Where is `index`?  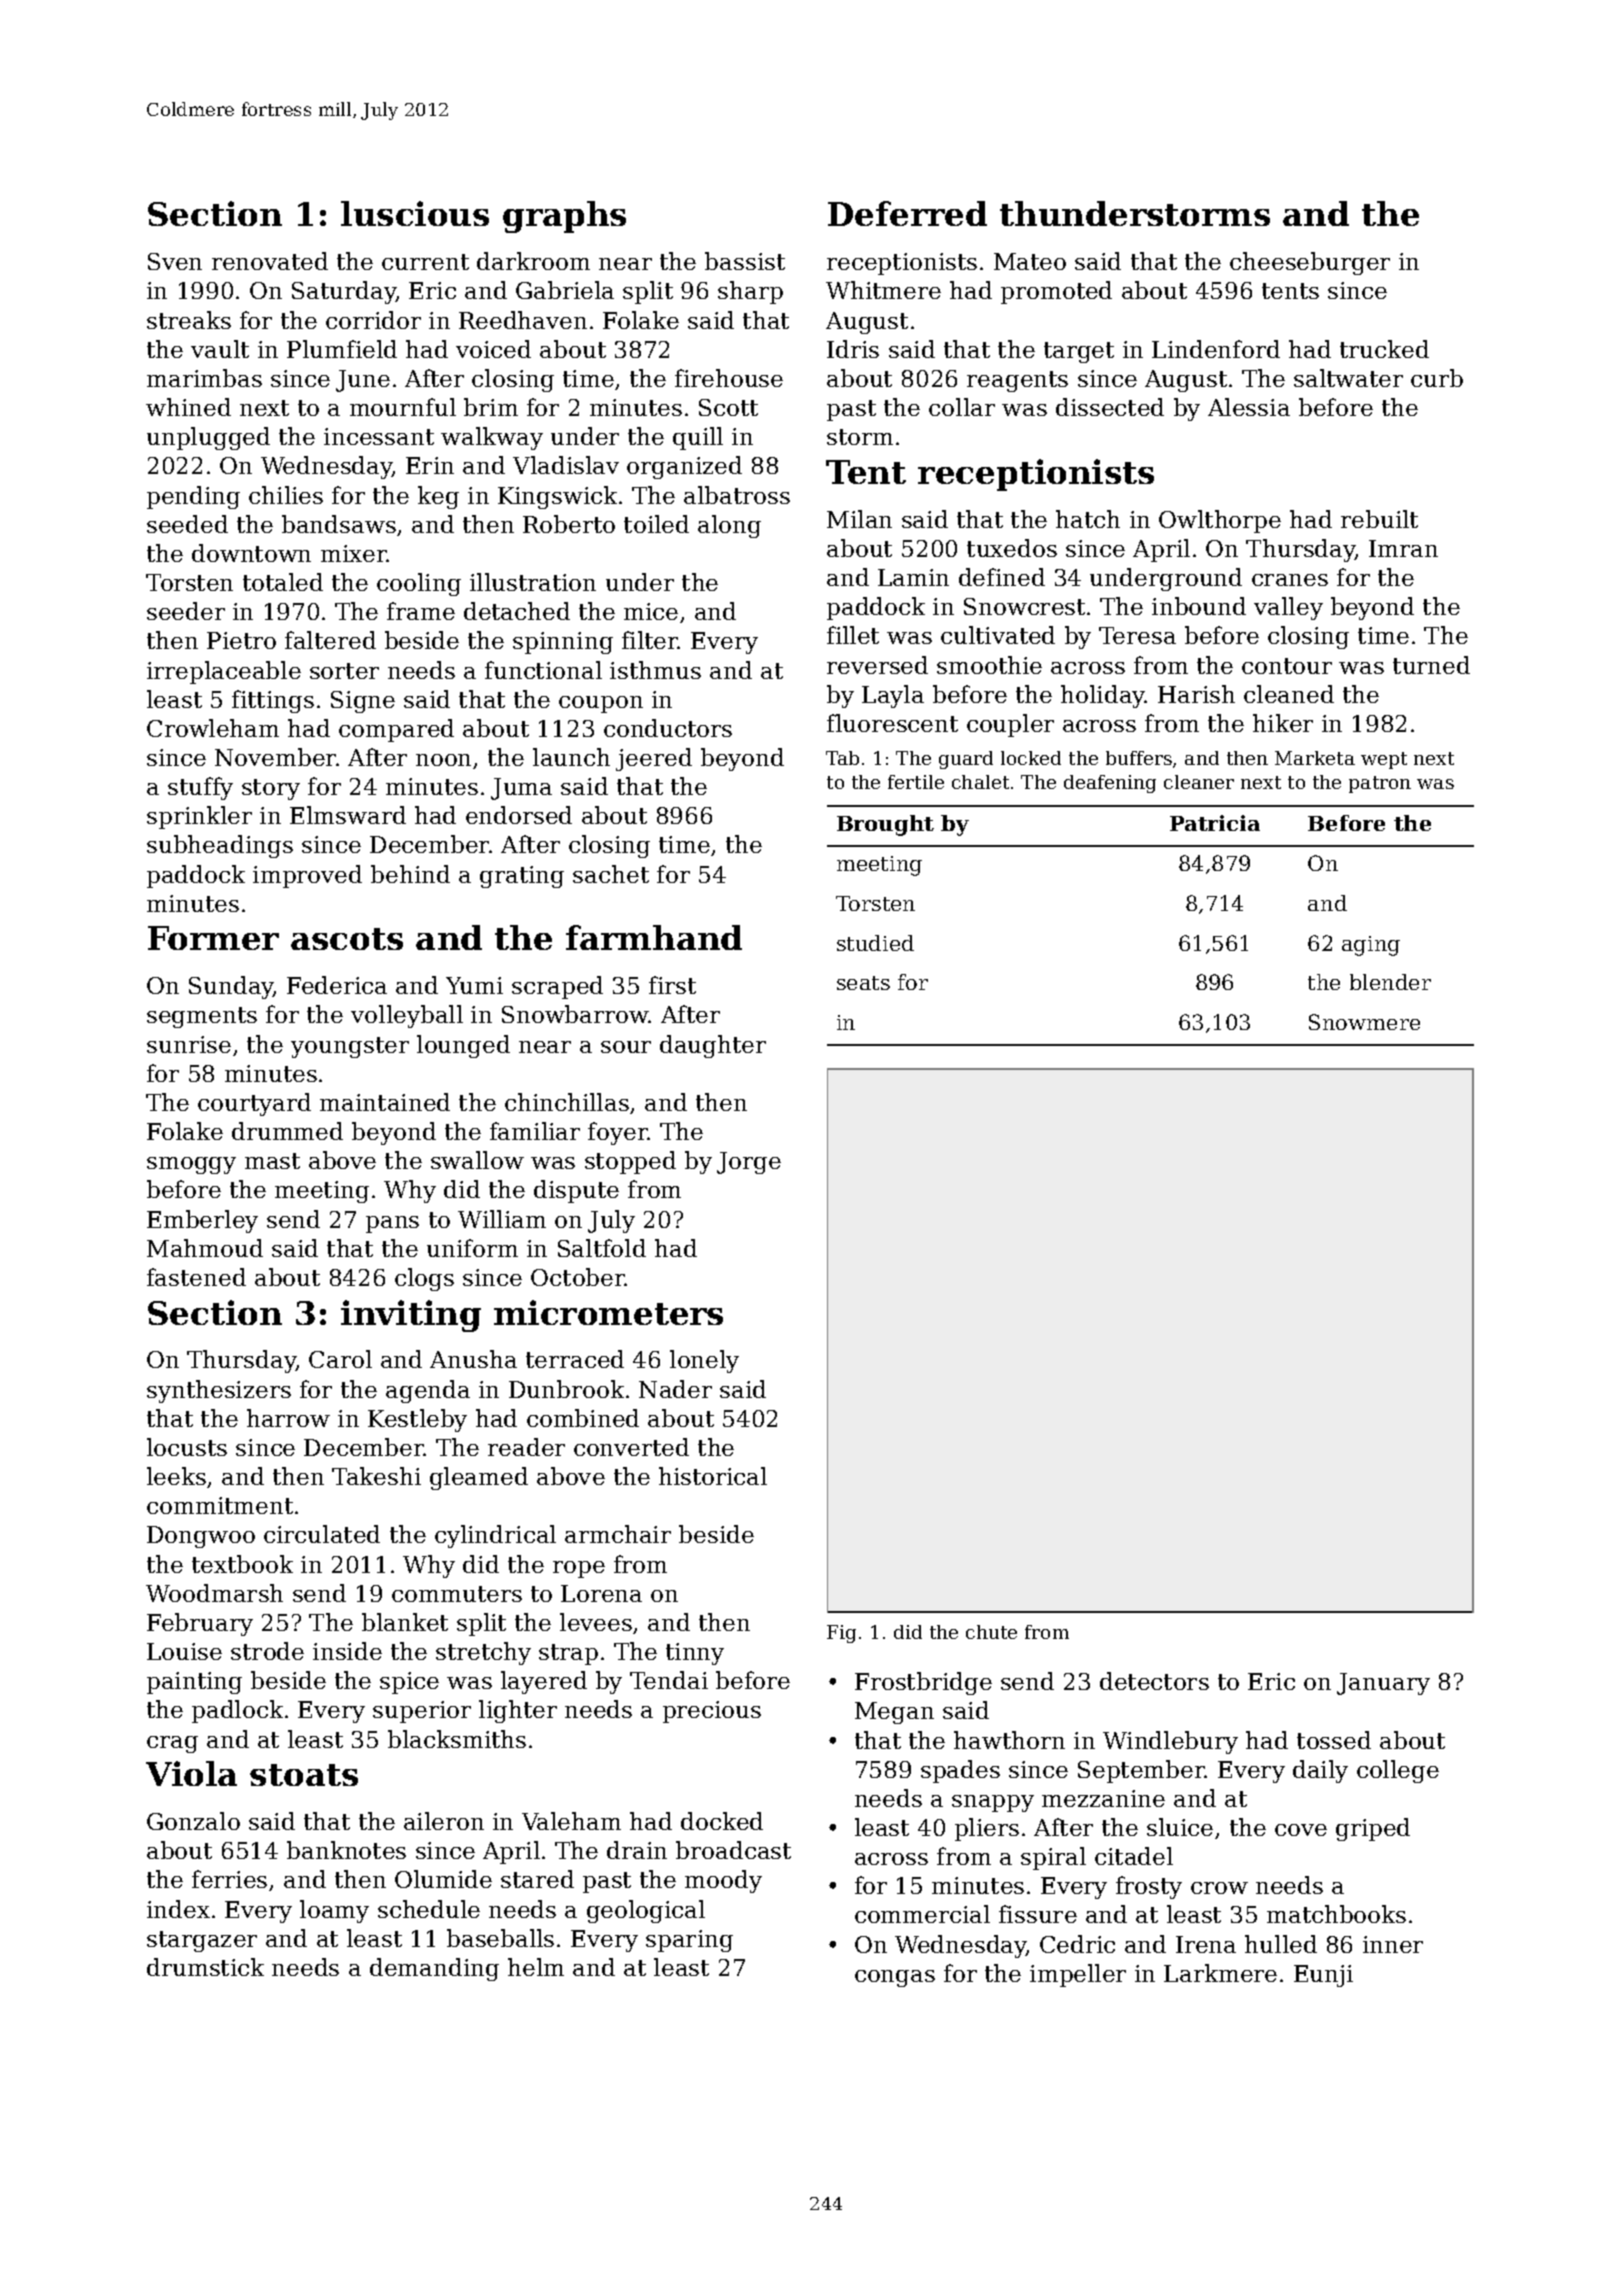 index is located at coordinates (178, 1909).
